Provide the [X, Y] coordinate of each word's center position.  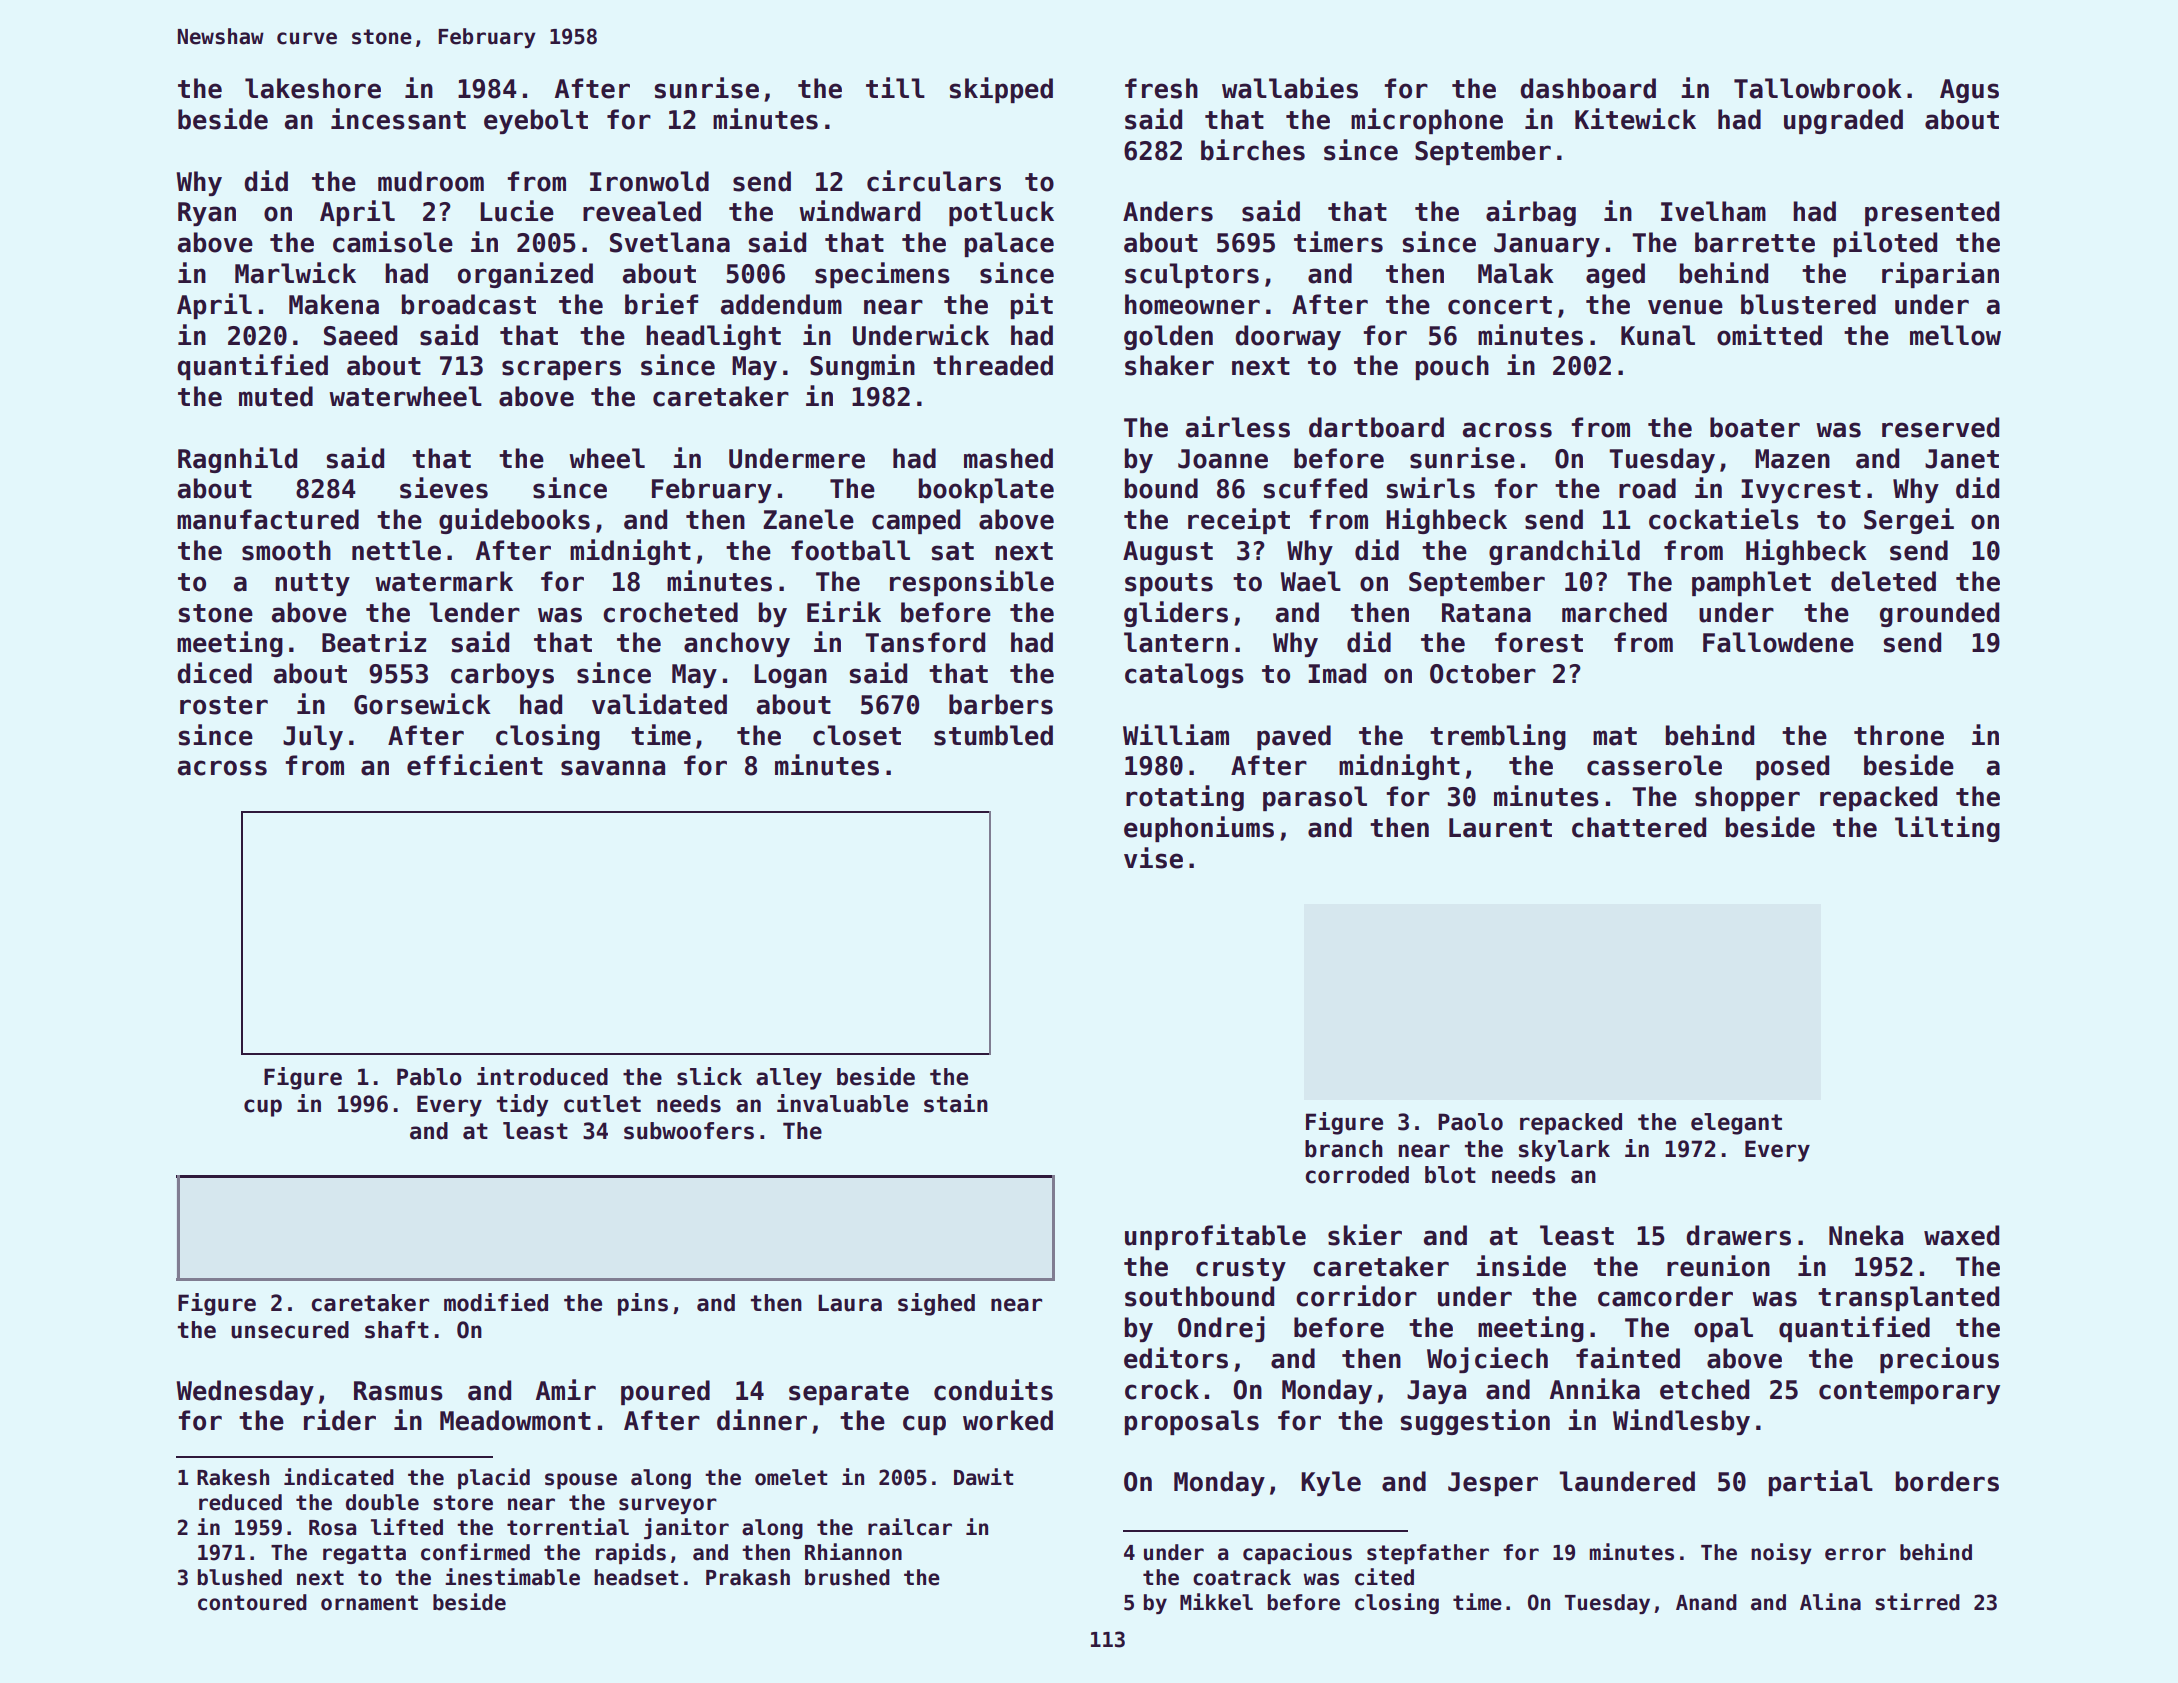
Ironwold [649, 181]
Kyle [1331, 1483]
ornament [369, 1603]
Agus [1969, 91]
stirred [1917, 1602]
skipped [1001, 90]
